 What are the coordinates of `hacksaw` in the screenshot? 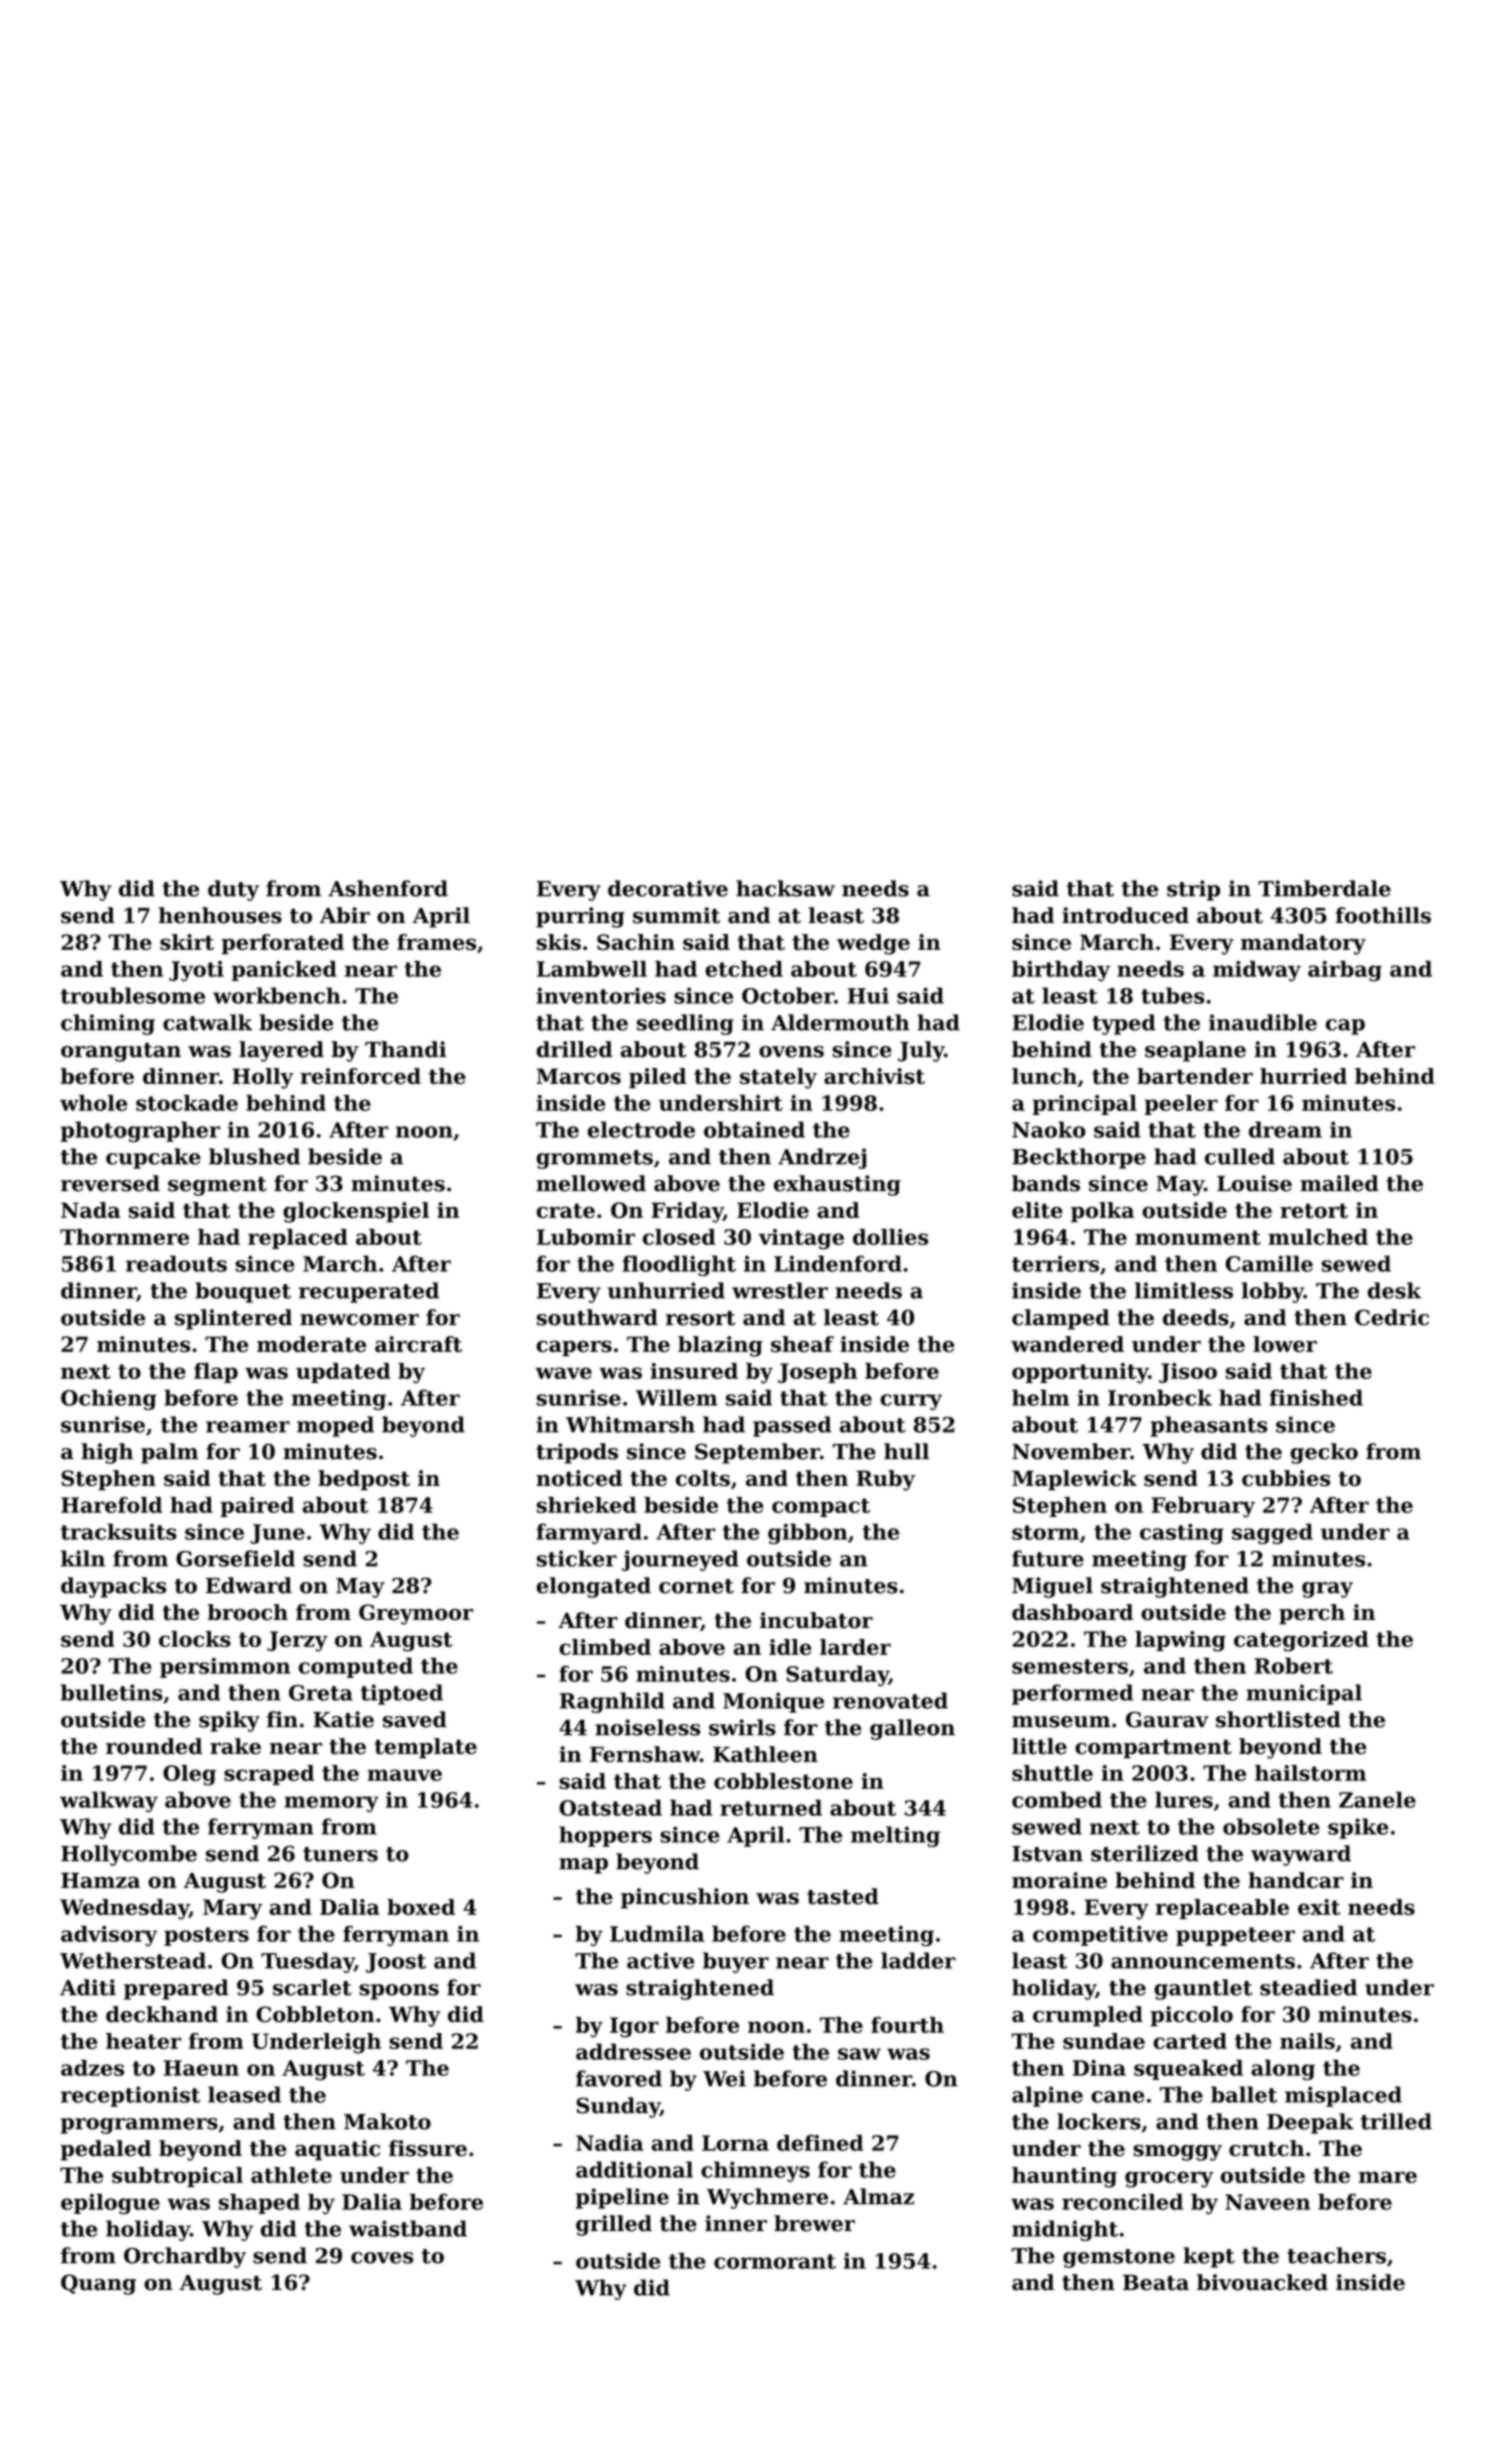 It's located at (785, 888).
